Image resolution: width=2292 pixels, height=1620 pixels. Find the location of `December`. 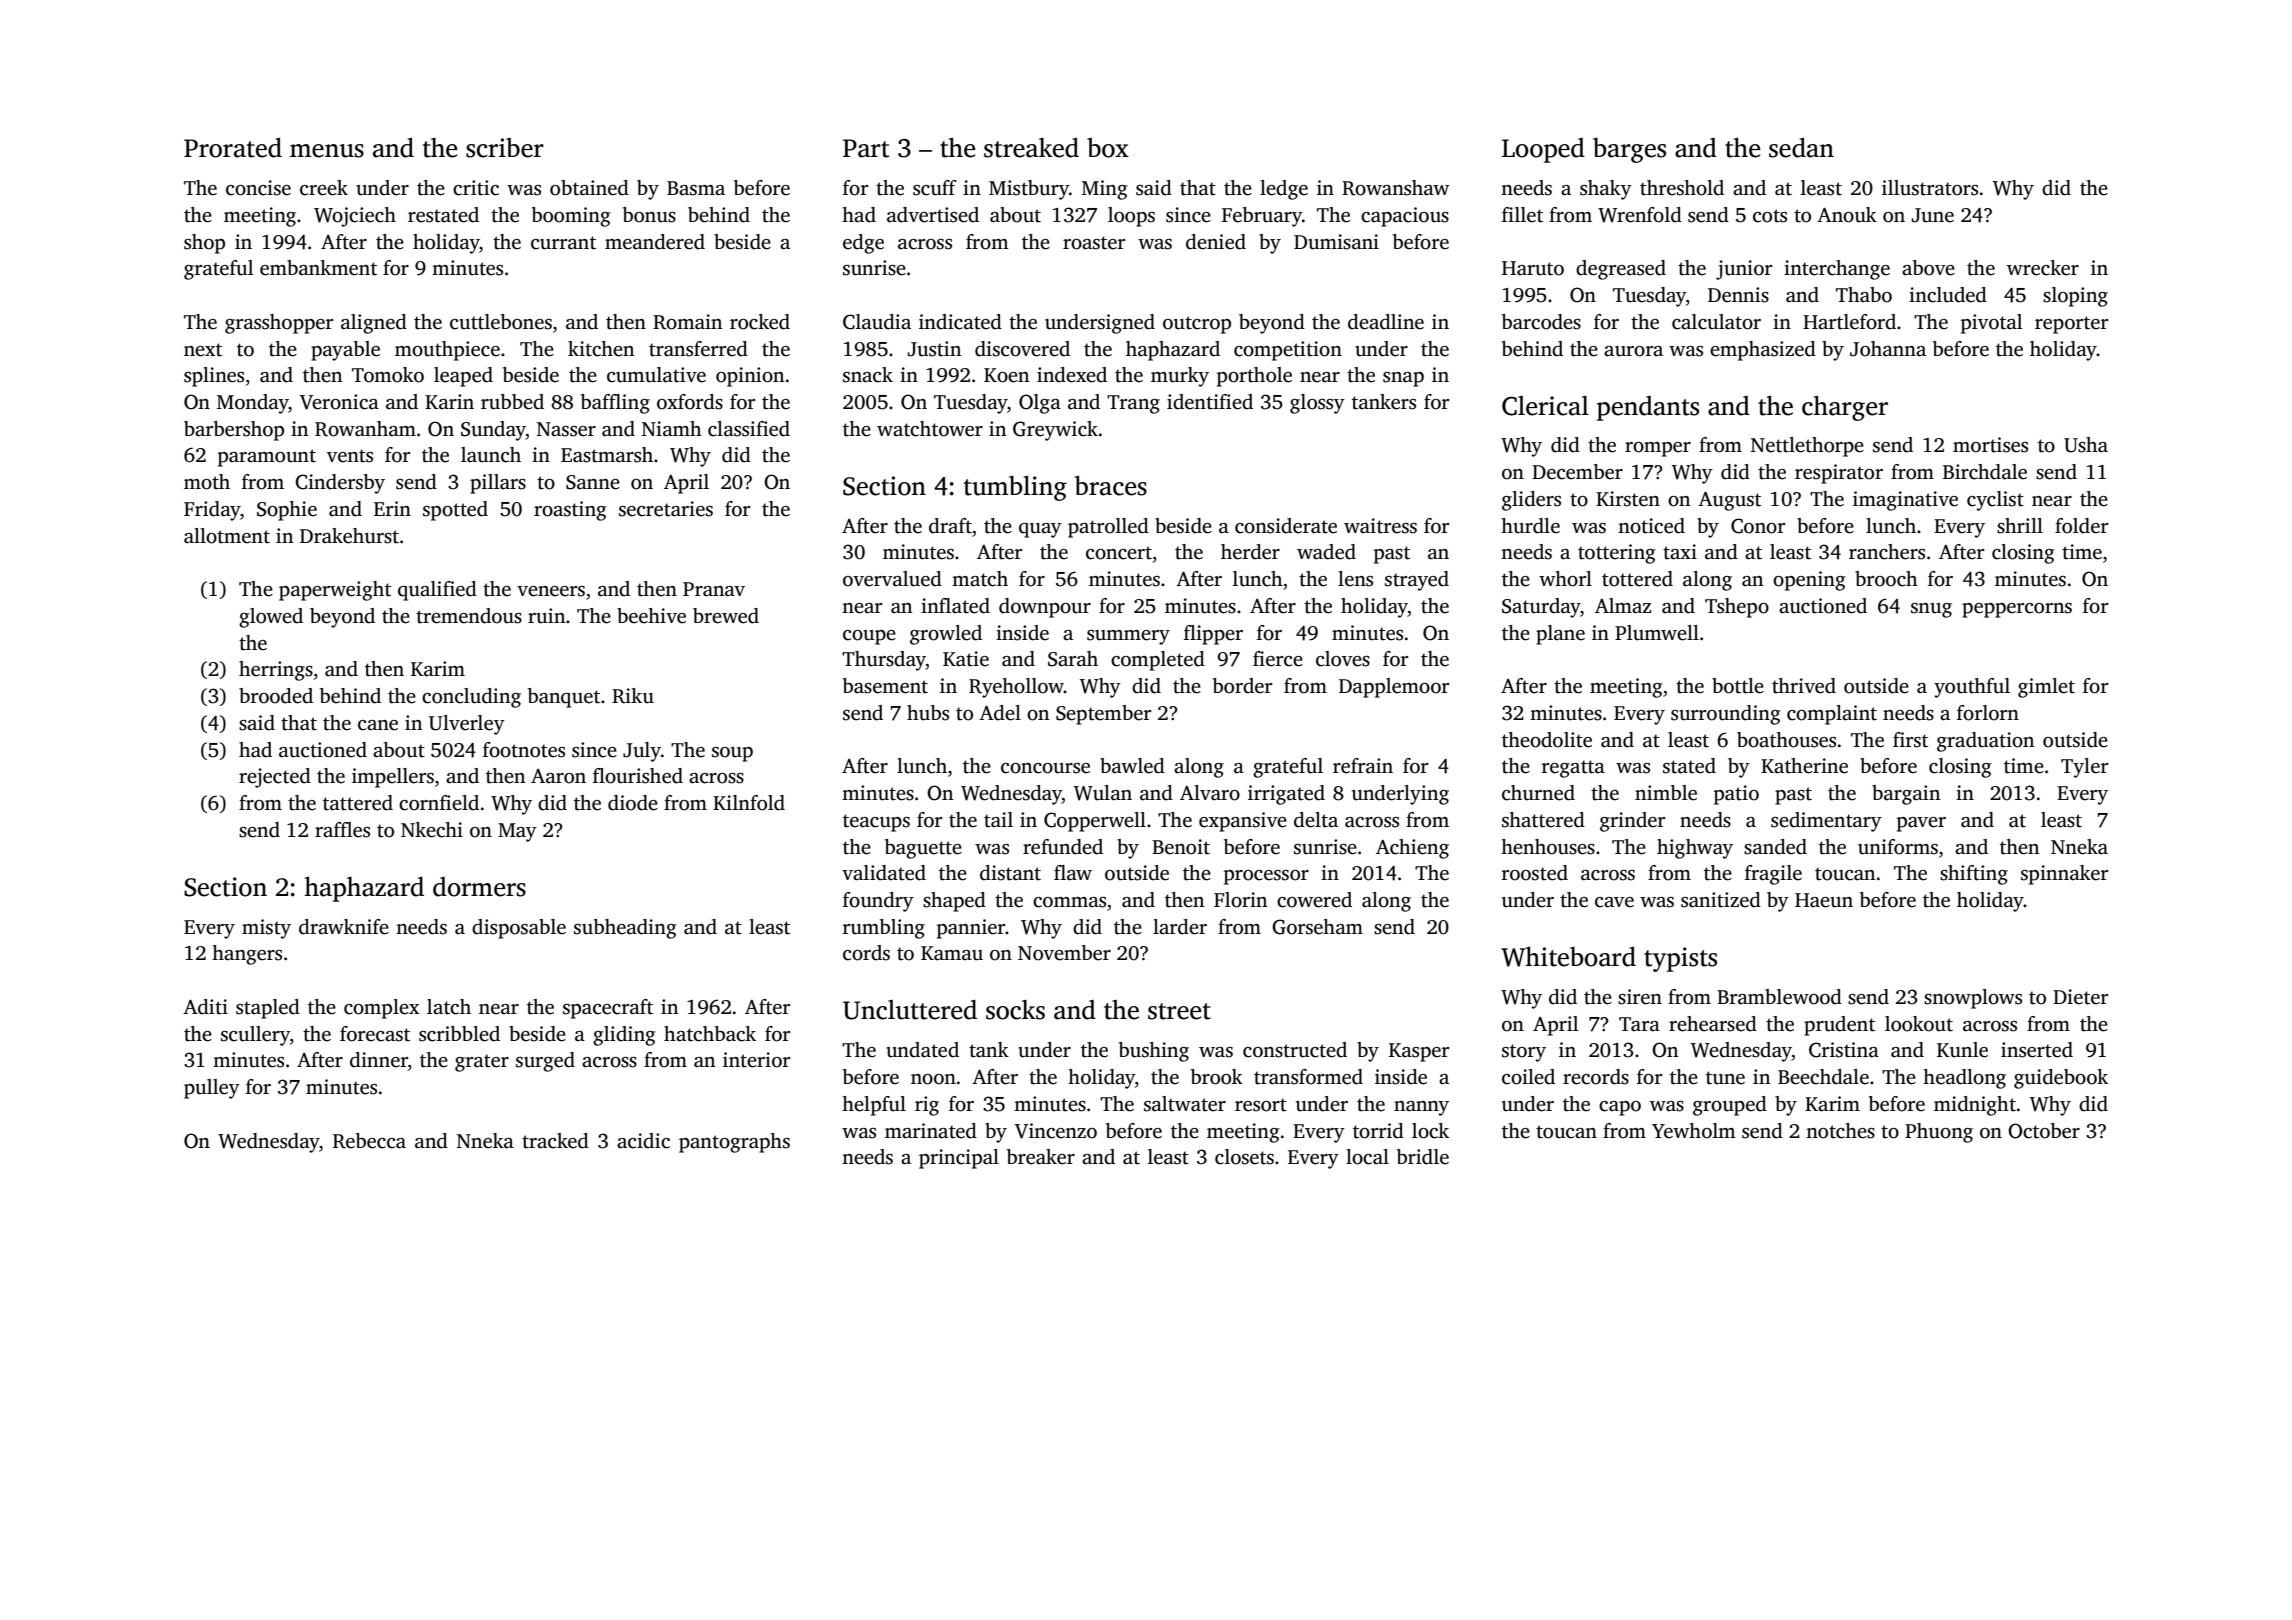

December is located at coordinates (1577, 472).
